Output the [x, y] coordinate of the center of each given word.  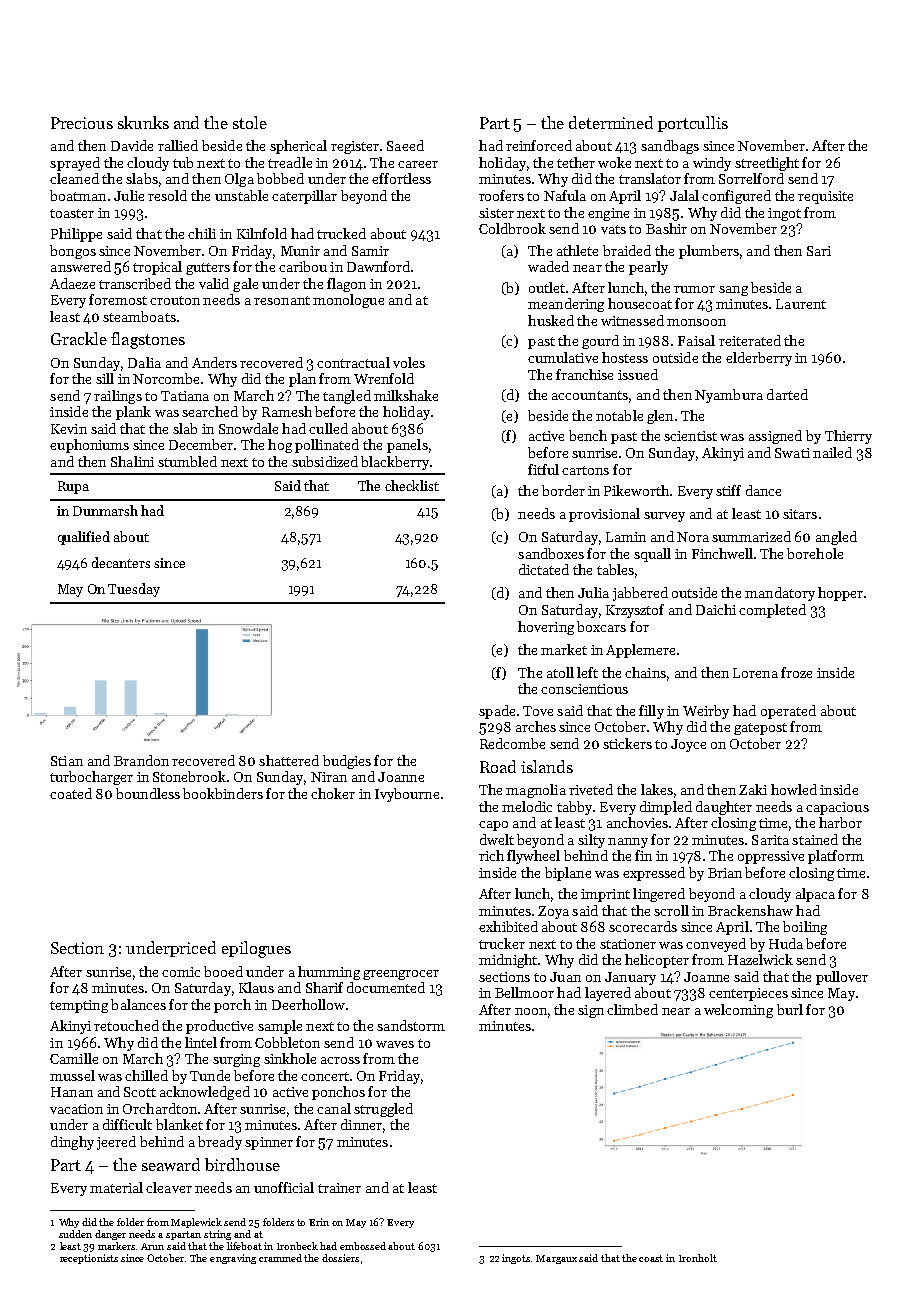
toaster [72, 213]
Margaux [556, 1259]
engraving [233, 1259]
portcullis [693, 124]
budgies [347, 762]
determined [611, 122]
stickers [627, 743]
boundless [148, 793]
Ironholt [698, 1258]
